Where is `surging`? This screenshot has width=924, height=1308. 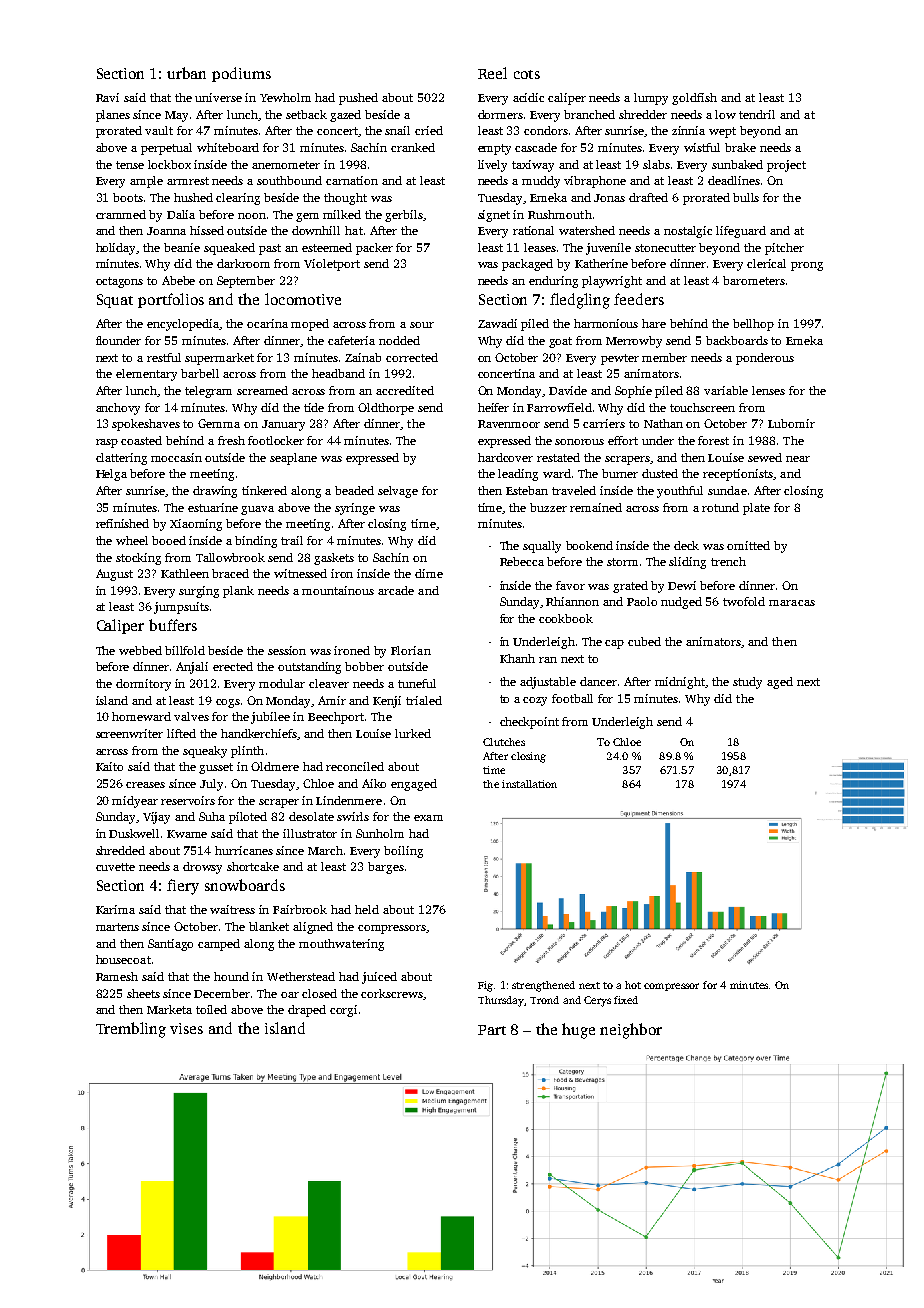
surging is located at coordinates (199, 592).
